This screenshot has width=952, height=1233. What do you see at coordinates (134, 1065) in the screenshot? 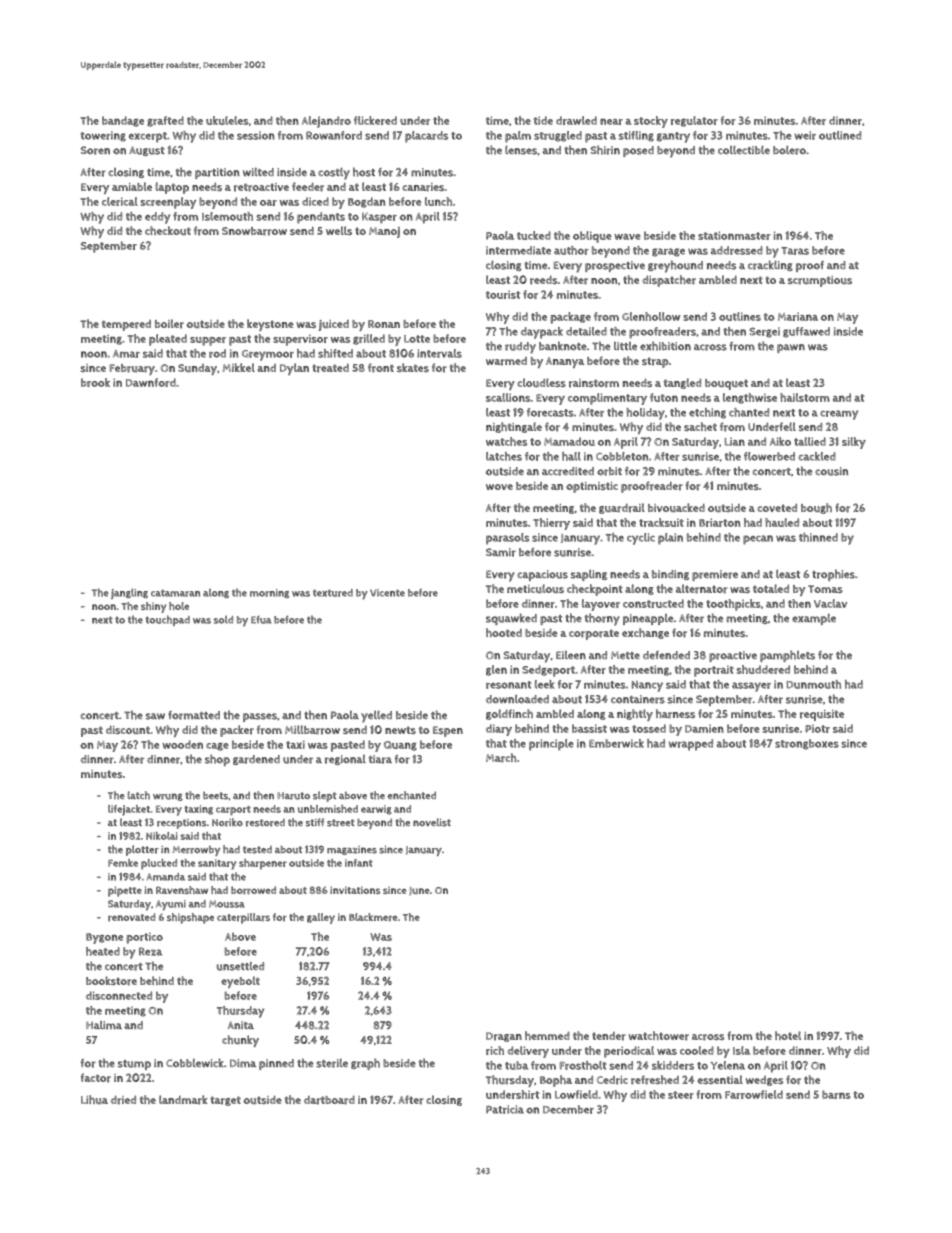
I see `stump` at bounding box center [134, 1065].
